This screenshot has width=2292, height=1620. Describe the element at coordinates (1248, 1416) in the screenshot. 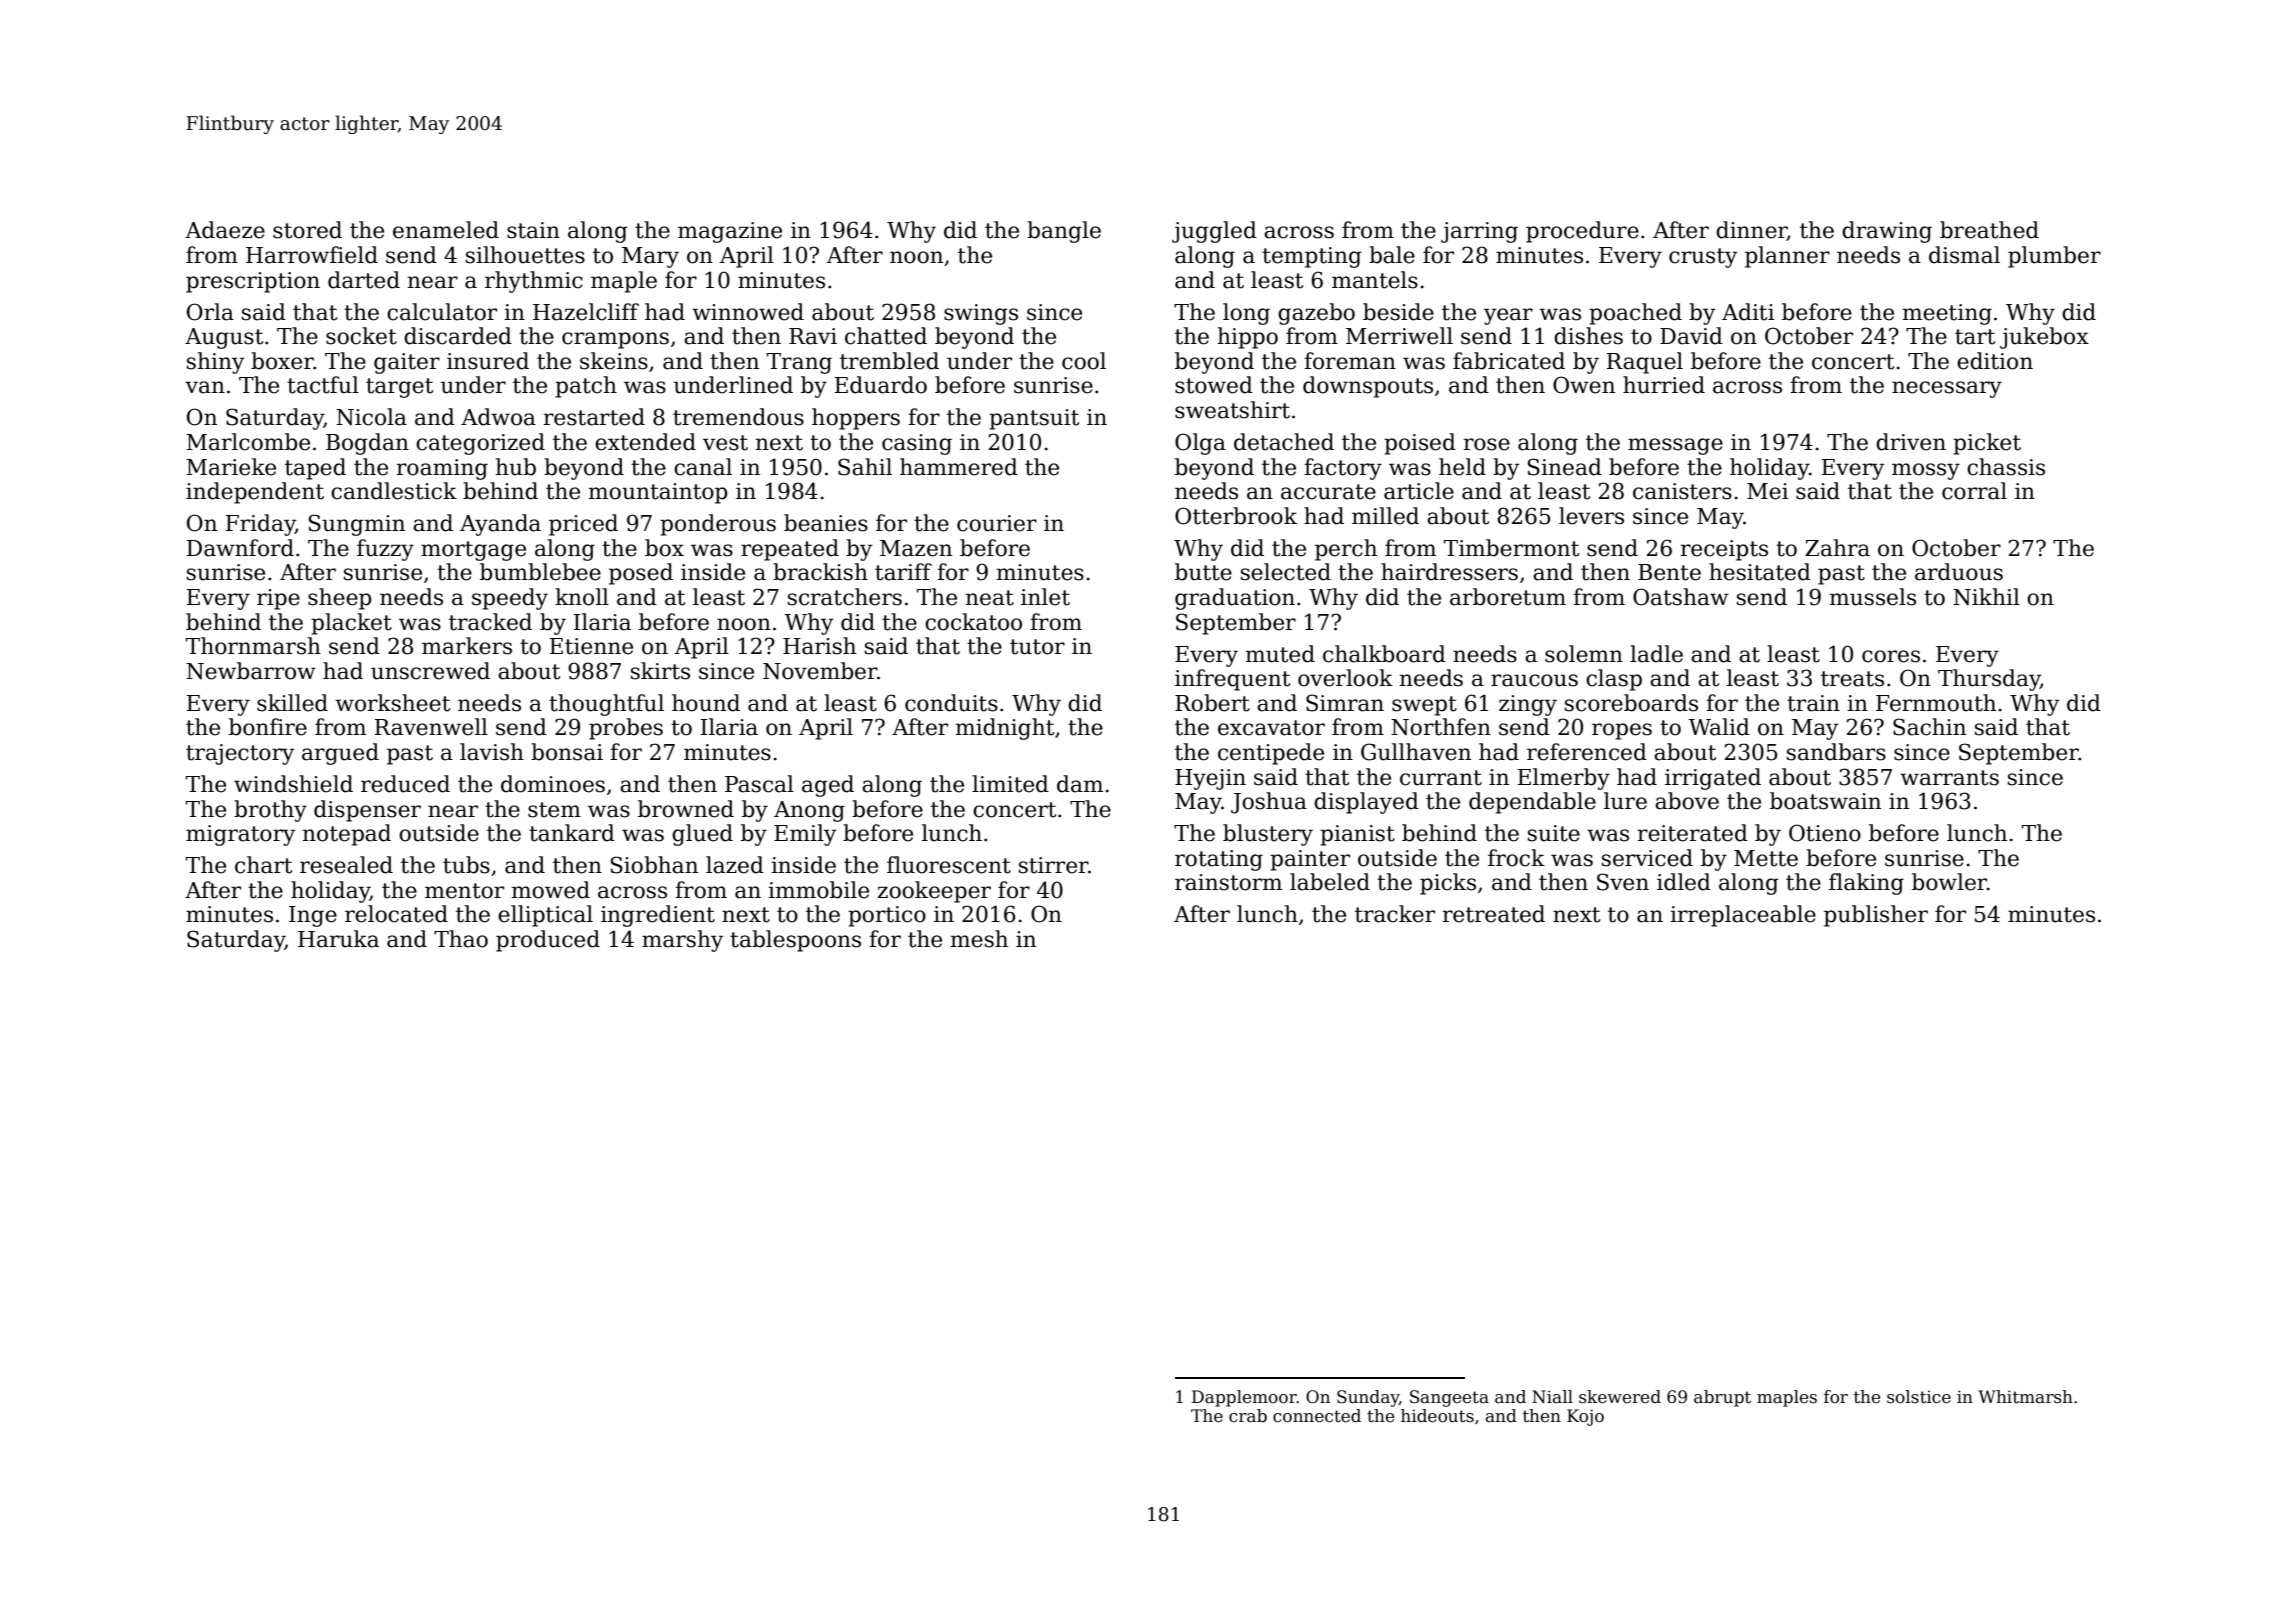

I see `crab` at that location.
